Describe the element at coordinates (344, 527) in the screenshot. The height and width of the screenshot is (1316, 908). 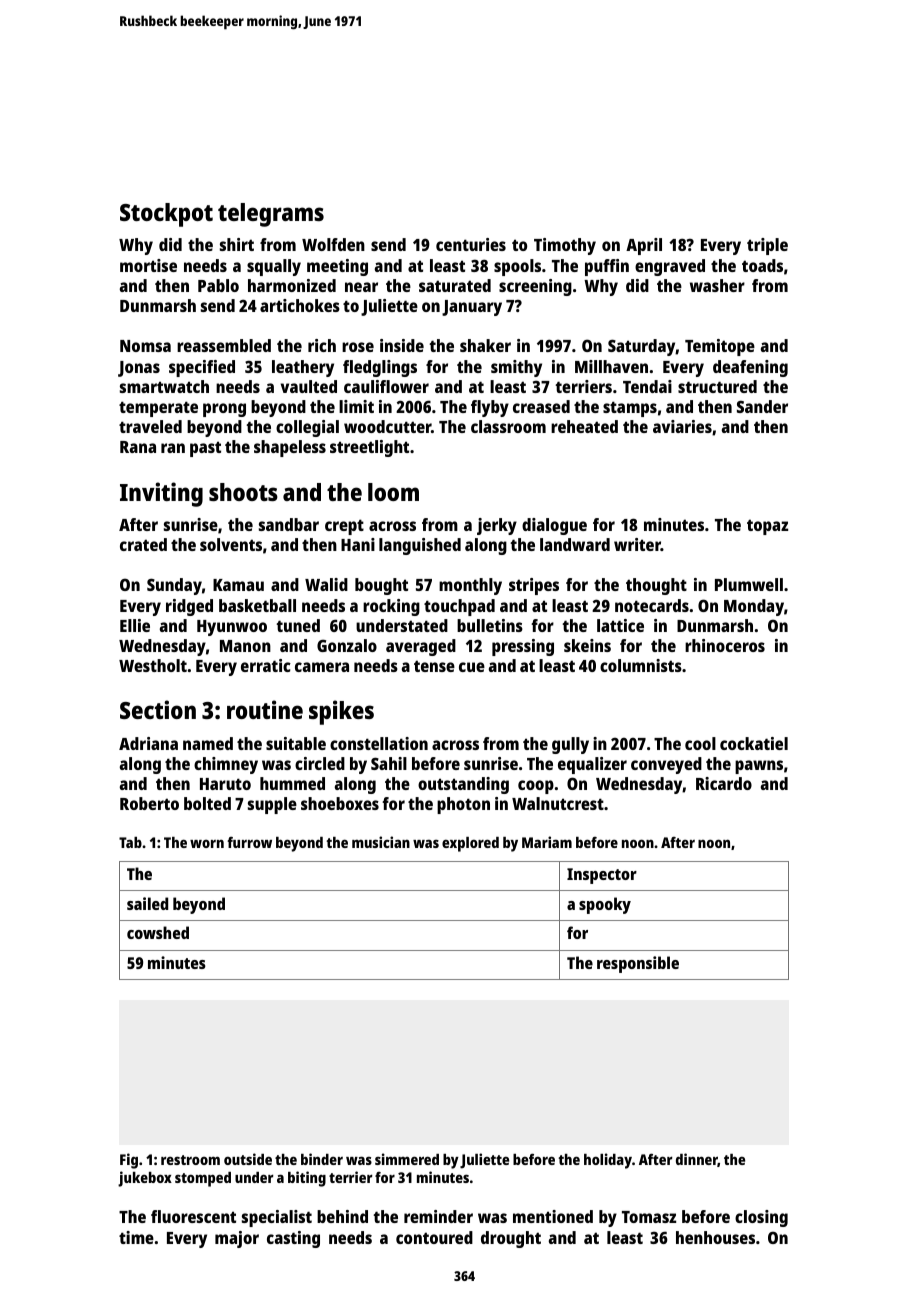
I see `crept` at that location.
